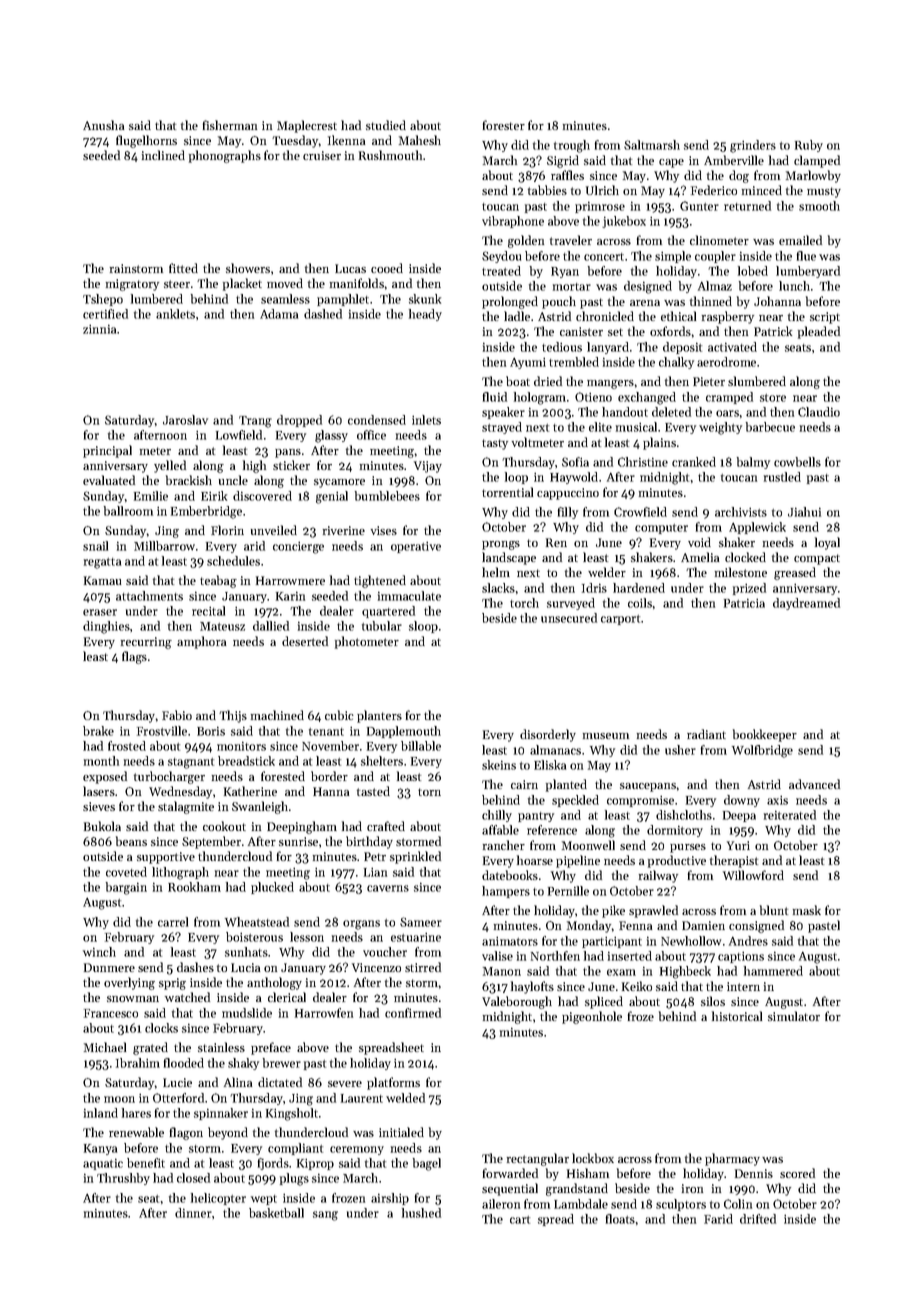 Image resolution: width=924 pixels, height=1308 pixels. Describe the element at coordinates (393, 1083) in the document. I see `platforms` at that location.
